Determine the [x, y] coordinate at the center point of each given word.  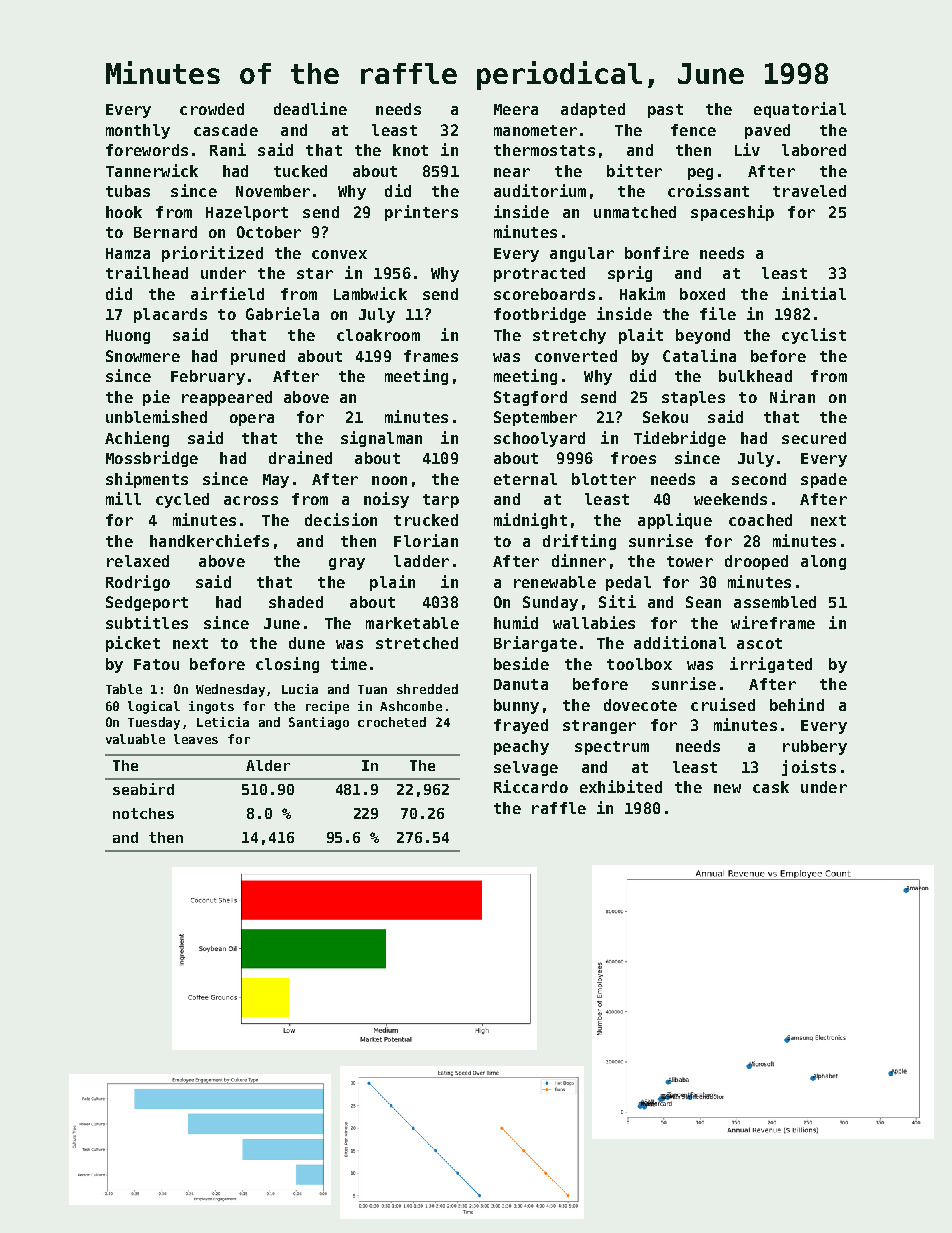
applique [675, 521]
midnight [530, 521]
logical [154, 707]
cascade [226, 130]
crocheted [392, 722]
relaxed [138, 561]
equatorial [800, 110]
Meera [516, 109]
